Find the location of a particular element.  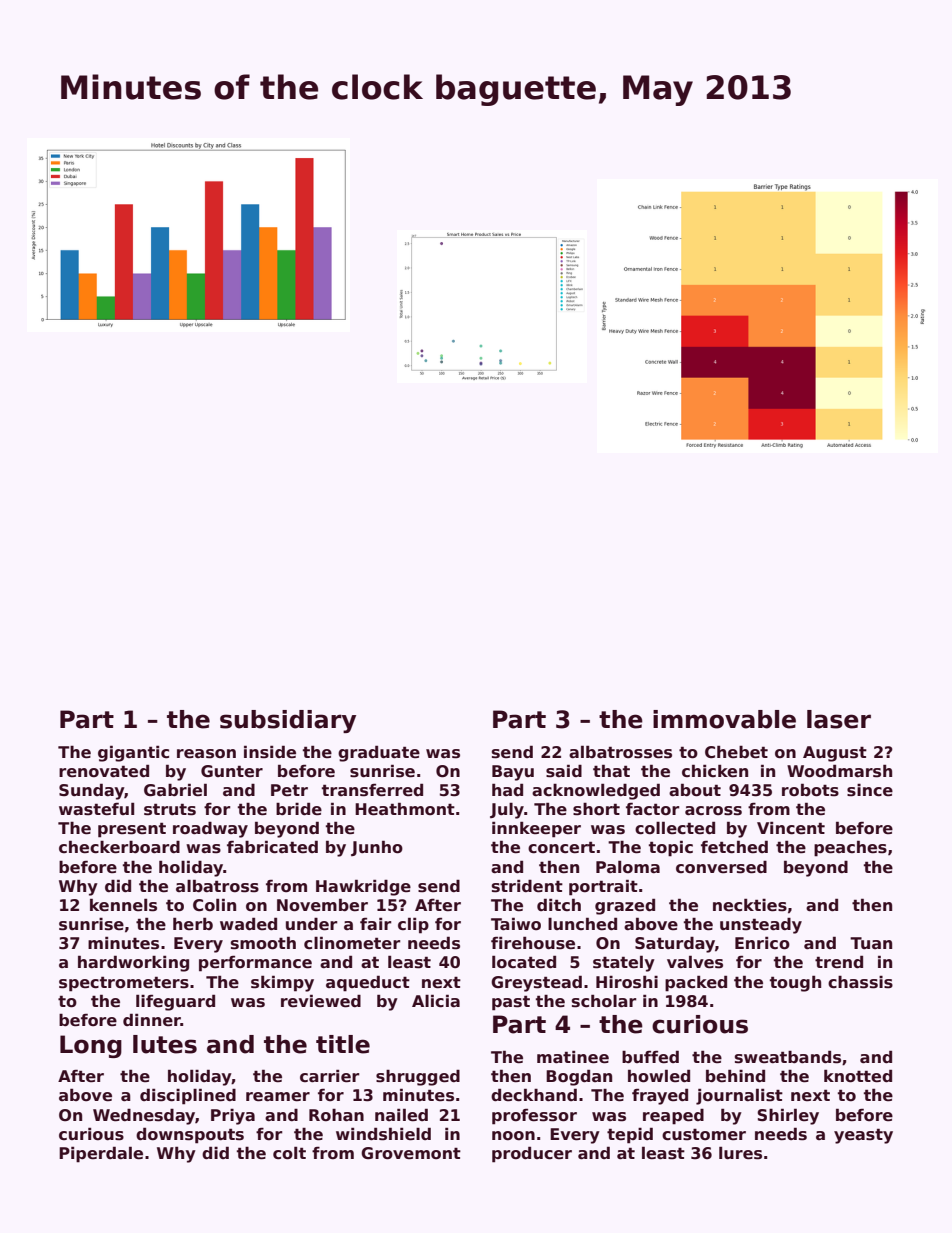

chassis is located at coordinates (860, 982).
